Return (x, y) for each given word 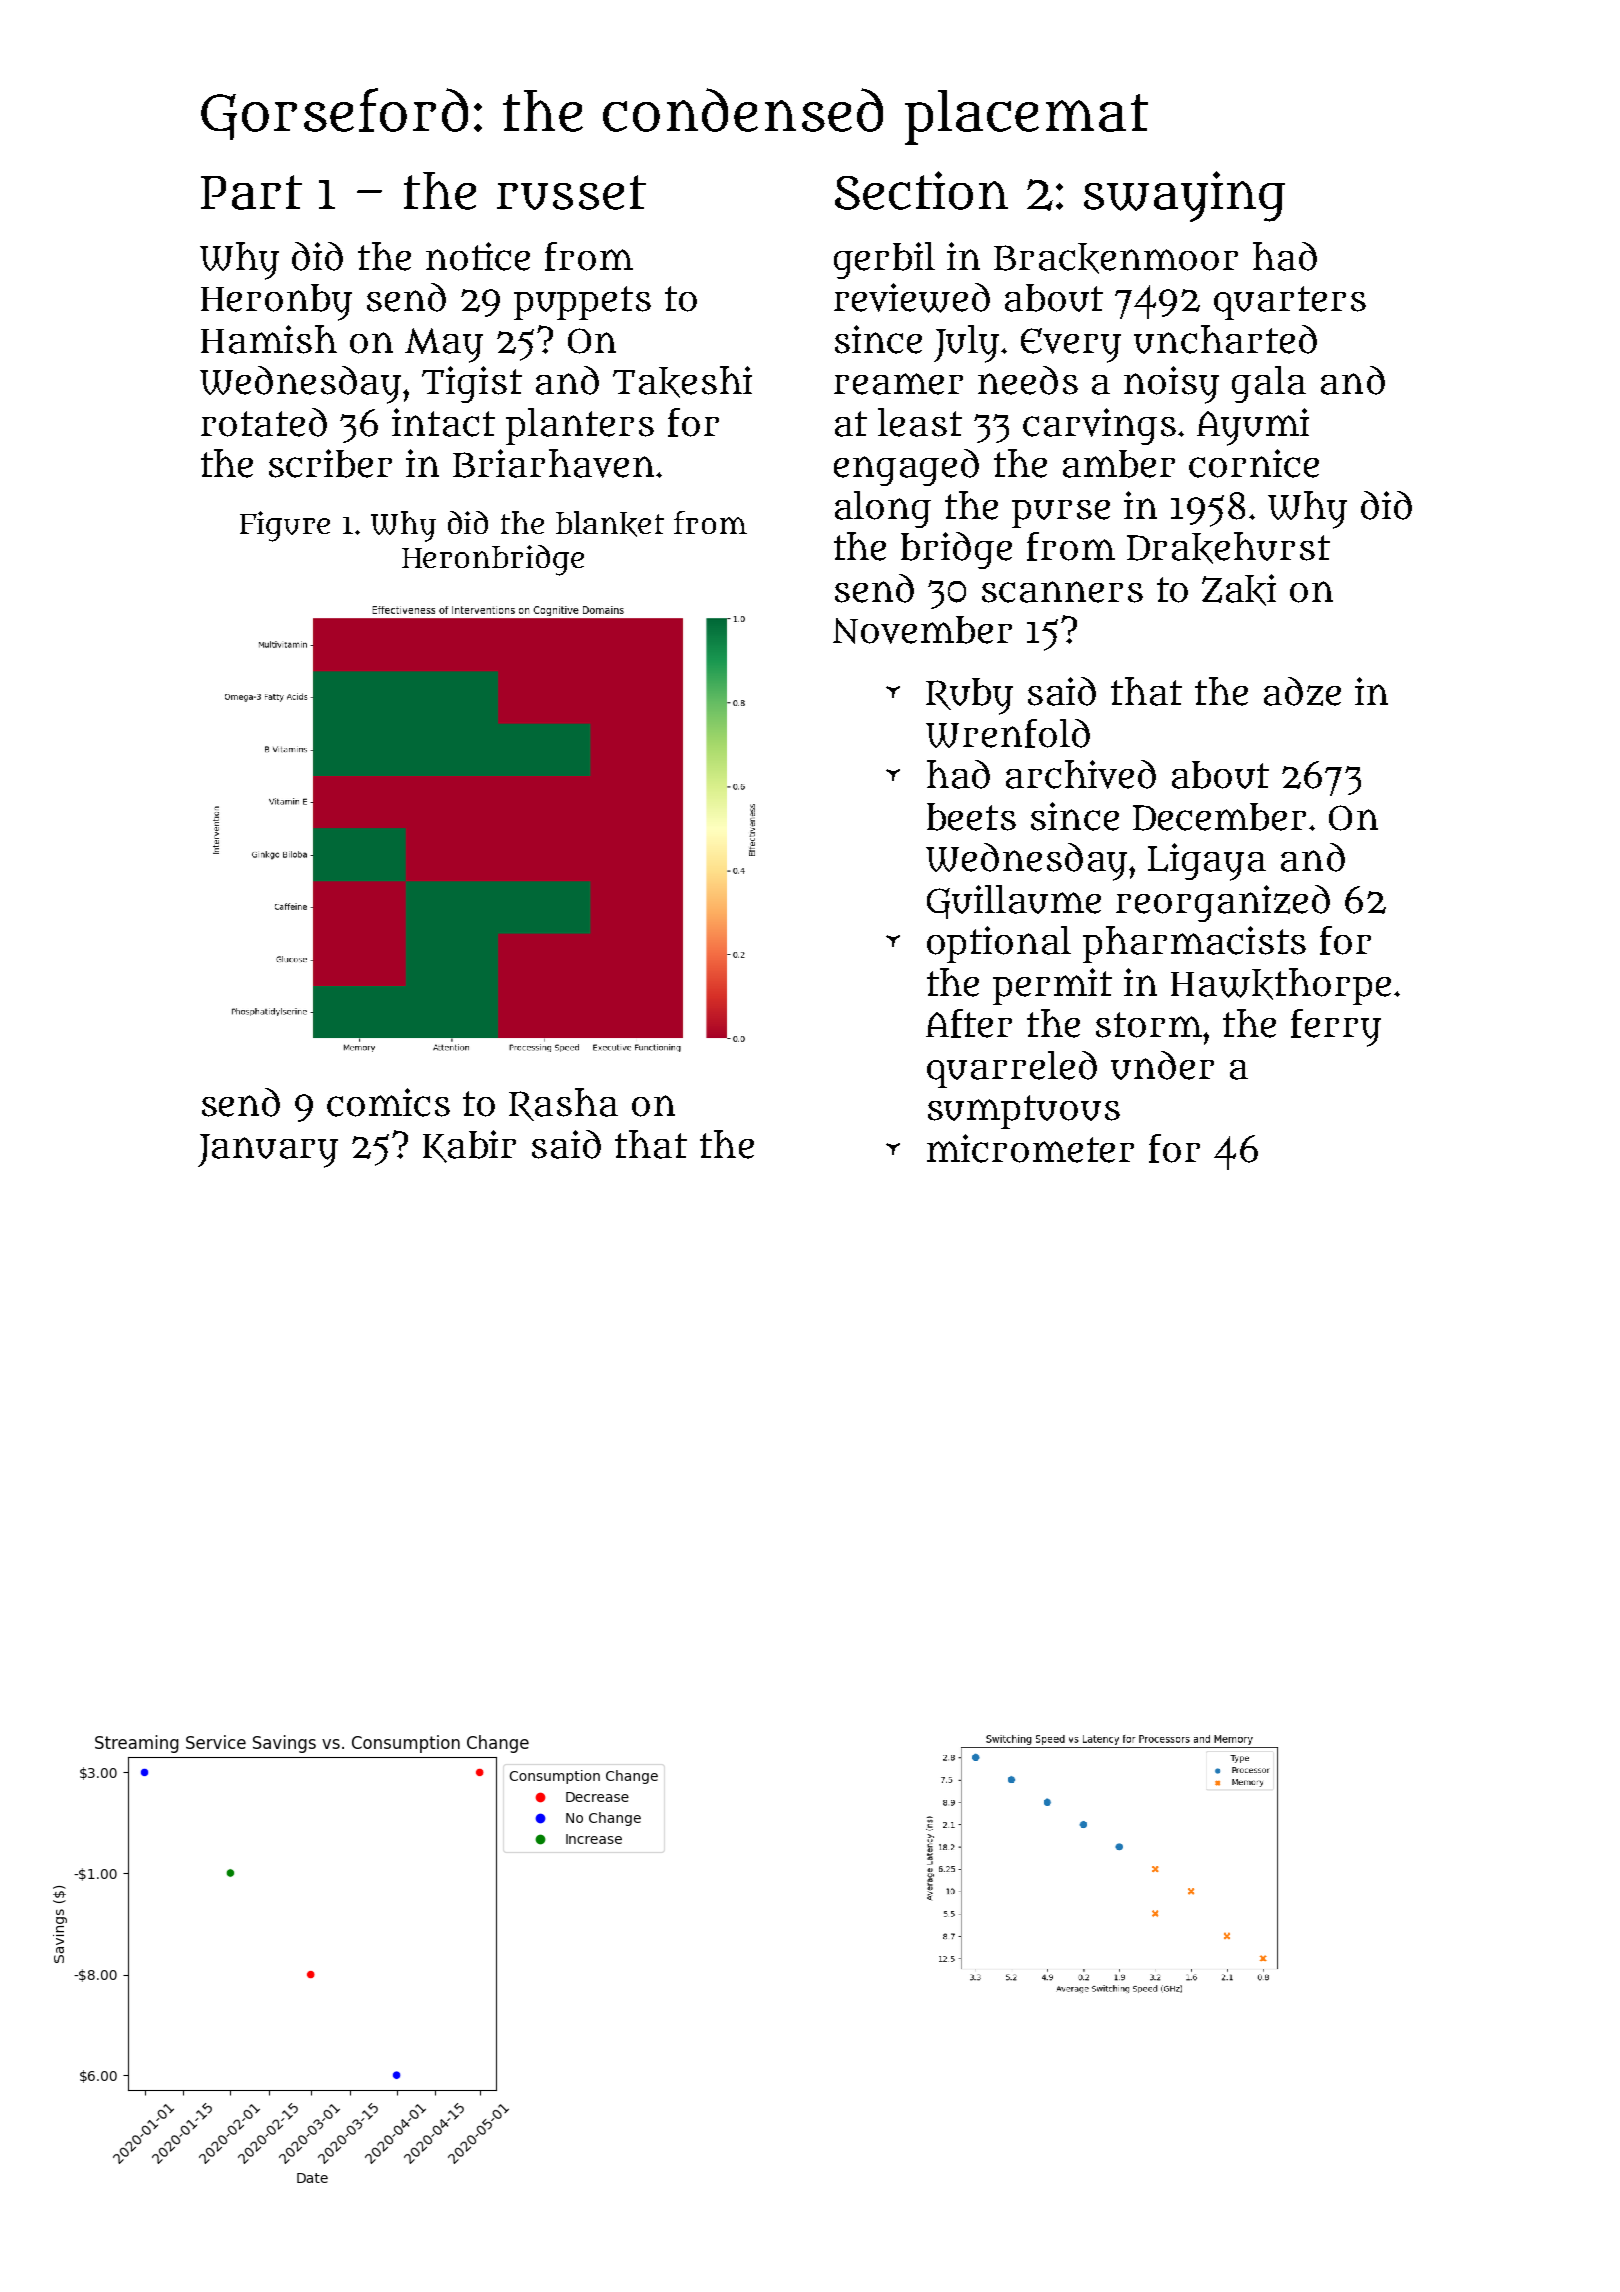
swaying (1184, 196)
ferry (1336, 1028)
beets (971, 817)
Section (921, 190)
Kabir (469, 1146)
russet (571, 192)
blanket (610, 524)
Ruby (969, 696)
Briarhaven (553, 463)
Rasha (563, 1104)
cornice (1254, 463)
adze (1302, 691)
